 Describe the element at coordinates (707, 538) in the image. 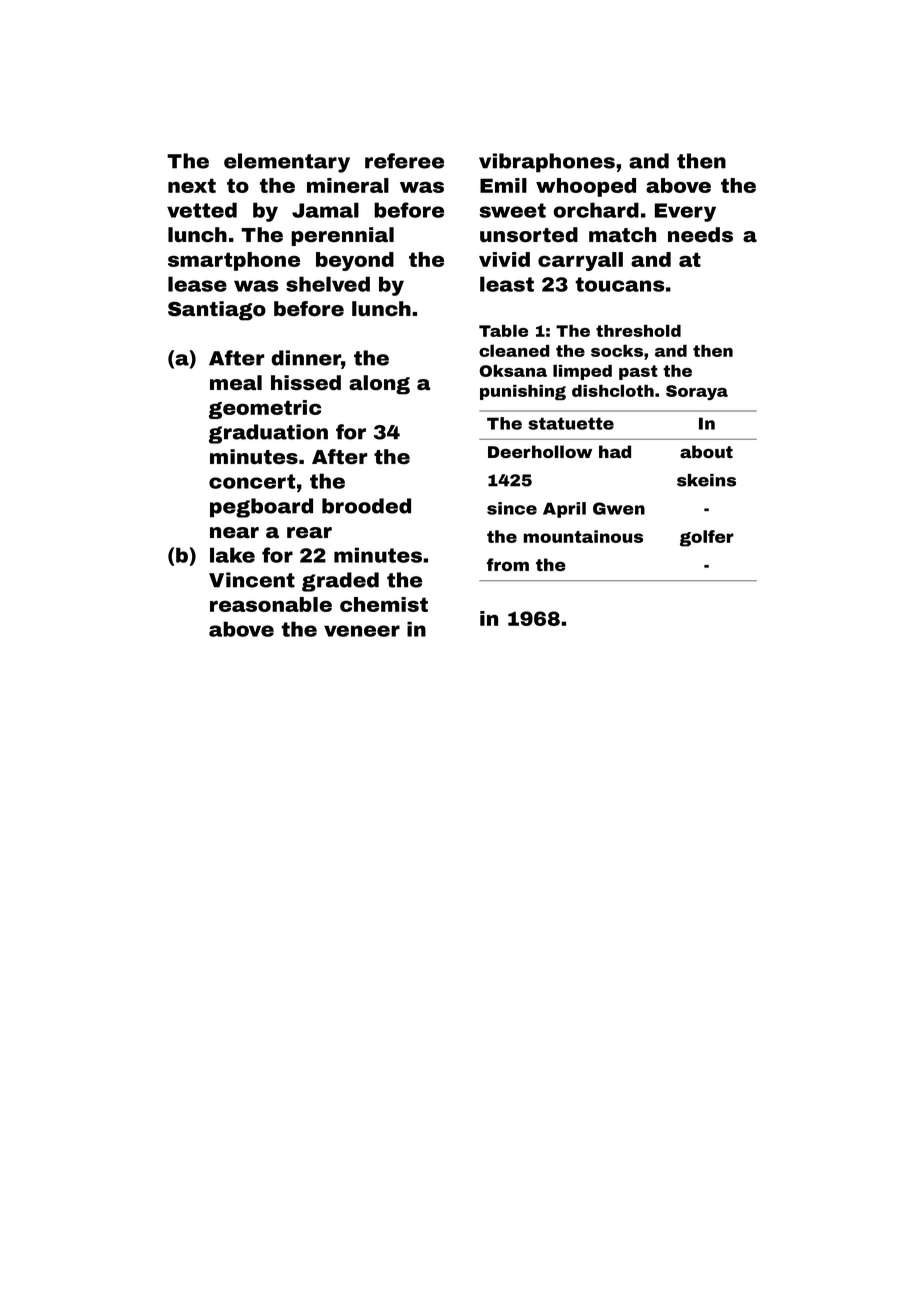

I see `golfer` at that location.
